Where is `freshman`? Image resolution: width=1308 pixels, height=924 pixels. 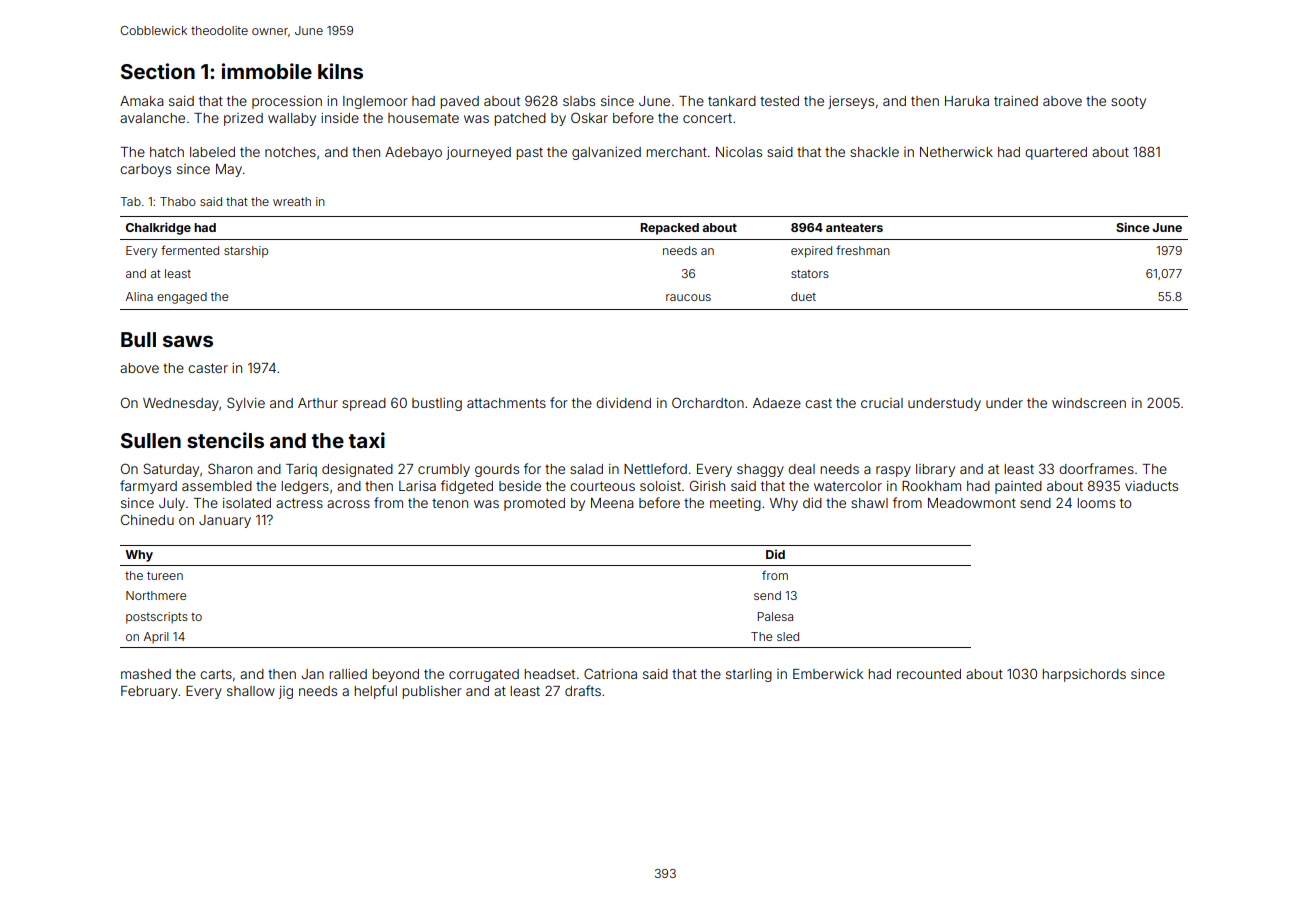 freshman is located at coordinates (863, 250).
